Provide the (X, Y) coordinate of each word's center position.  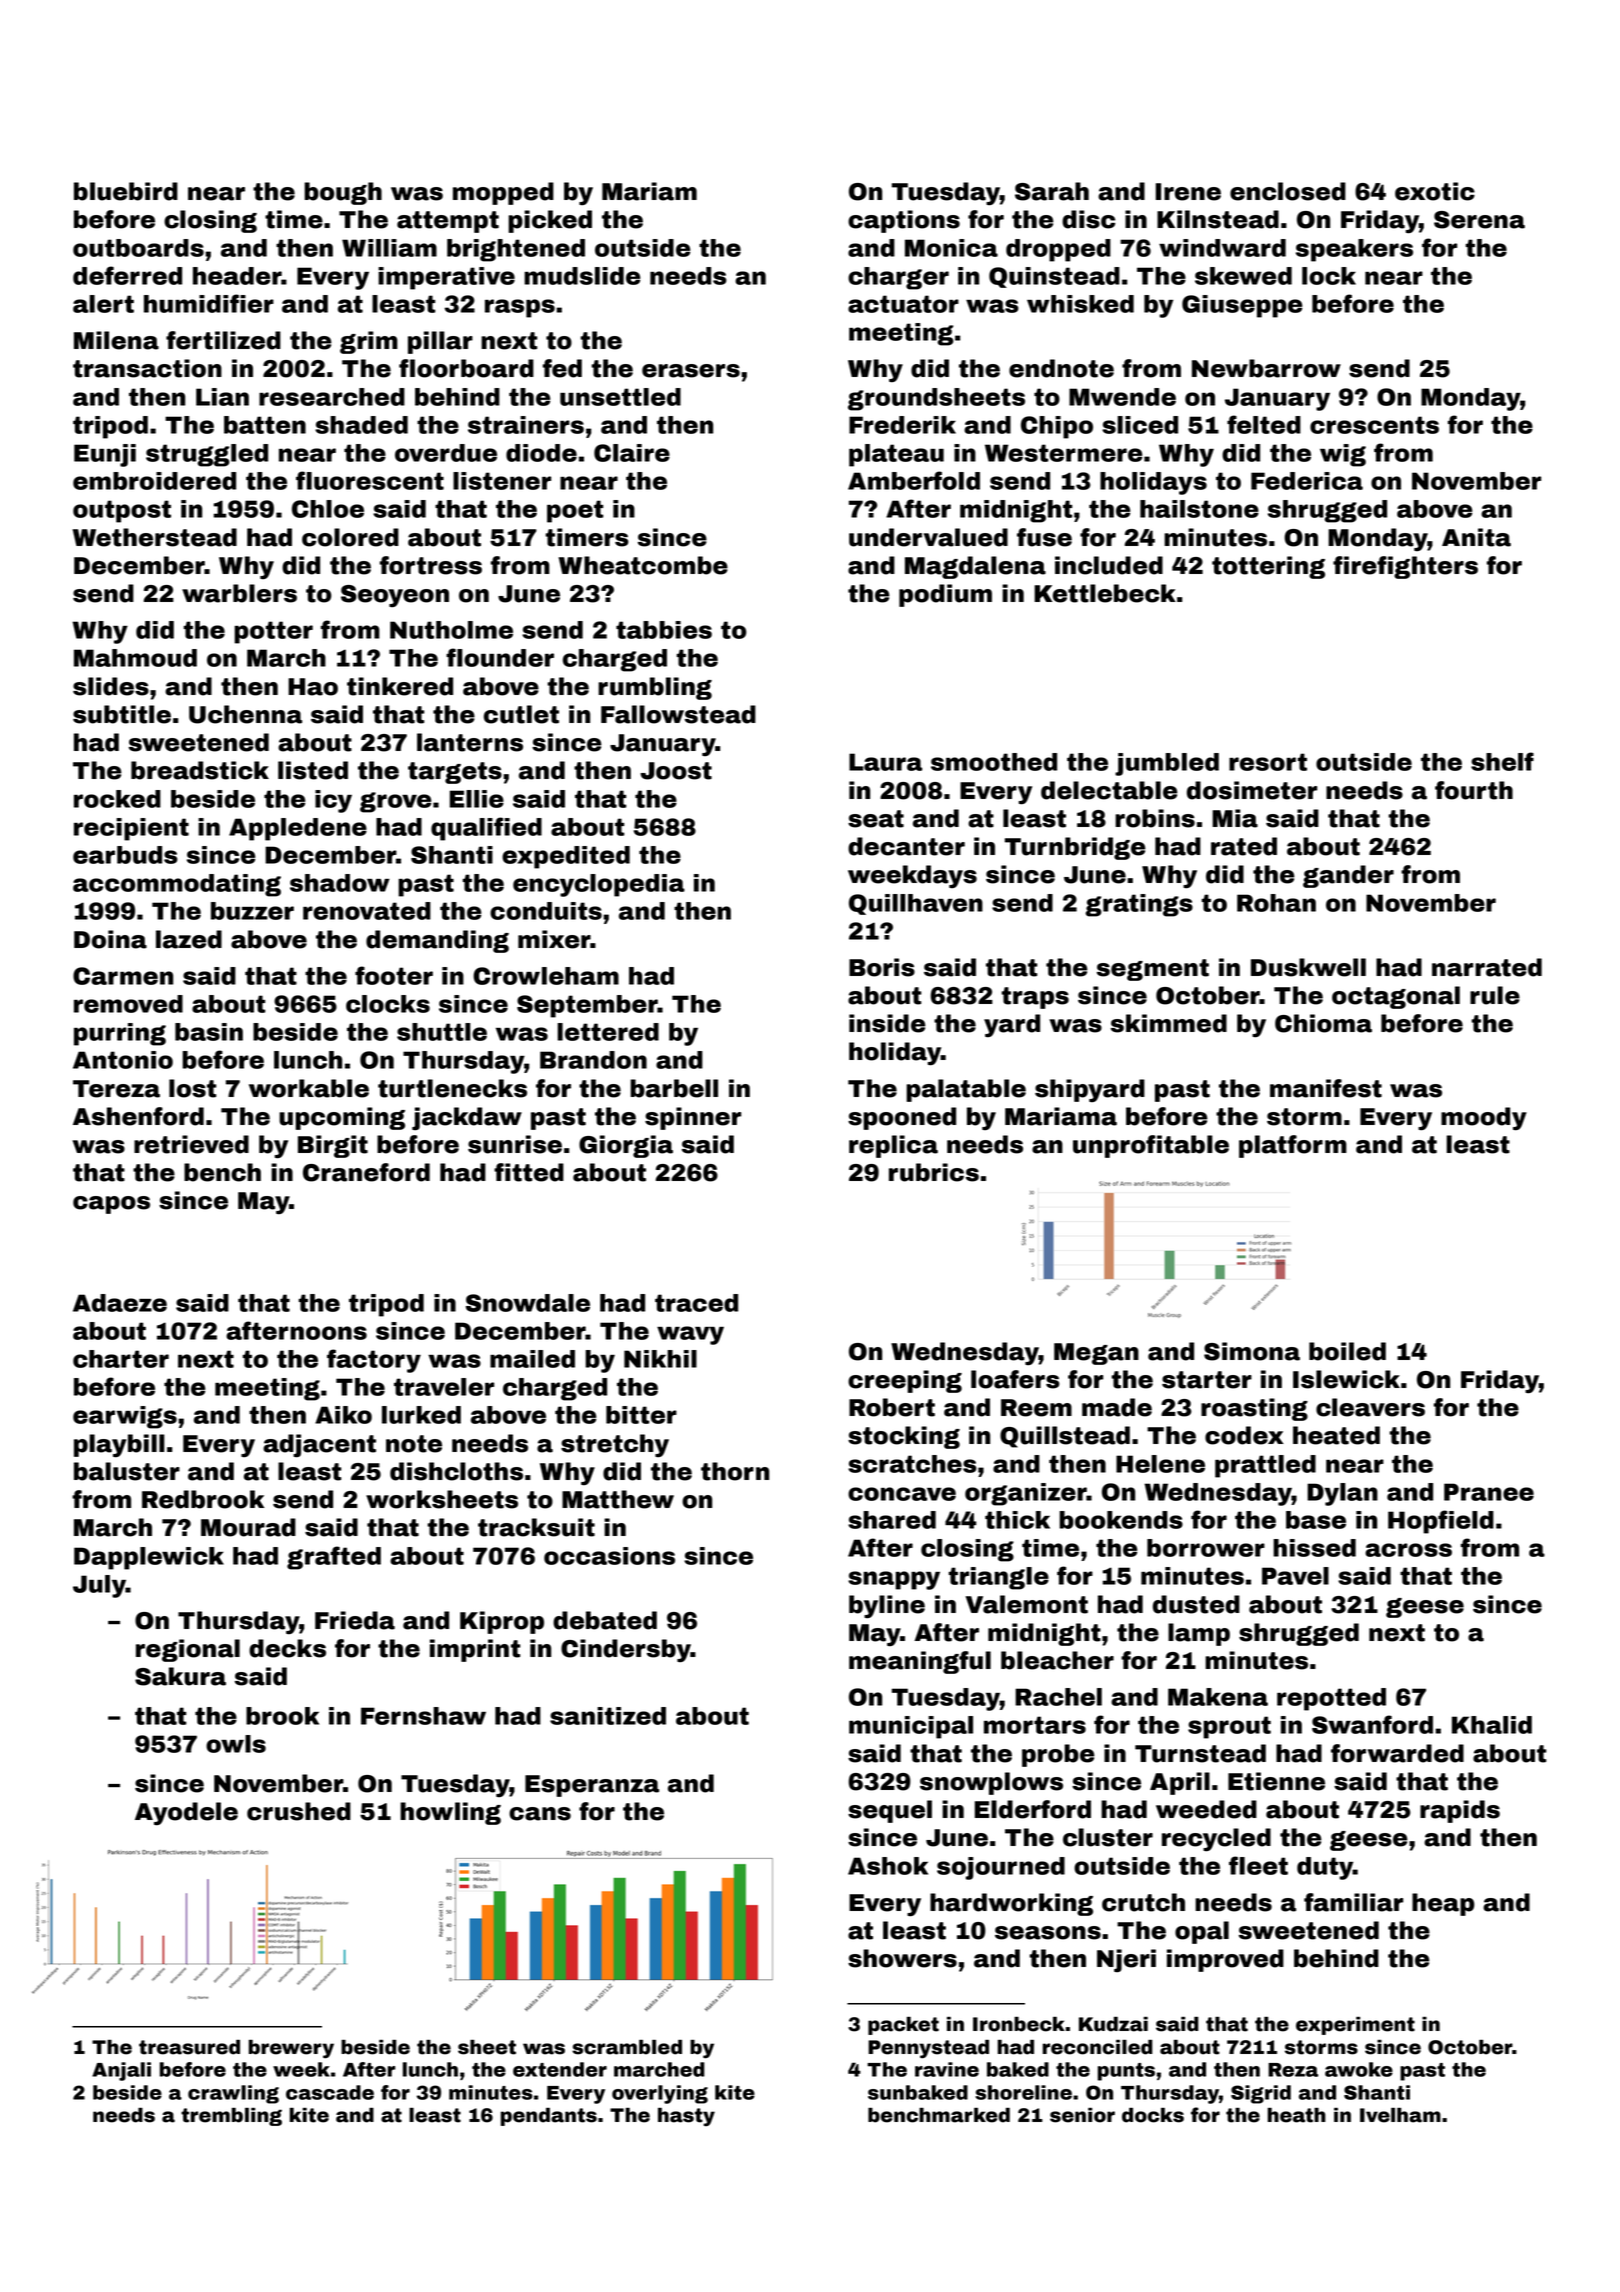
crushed (299, 1811)
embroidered (154, 481)
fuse (1044, 537)
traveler (444, 1387)
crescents (1374, 425)
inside (887, 1023)
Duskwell (1308, 967)
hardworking (1011, 1904)
